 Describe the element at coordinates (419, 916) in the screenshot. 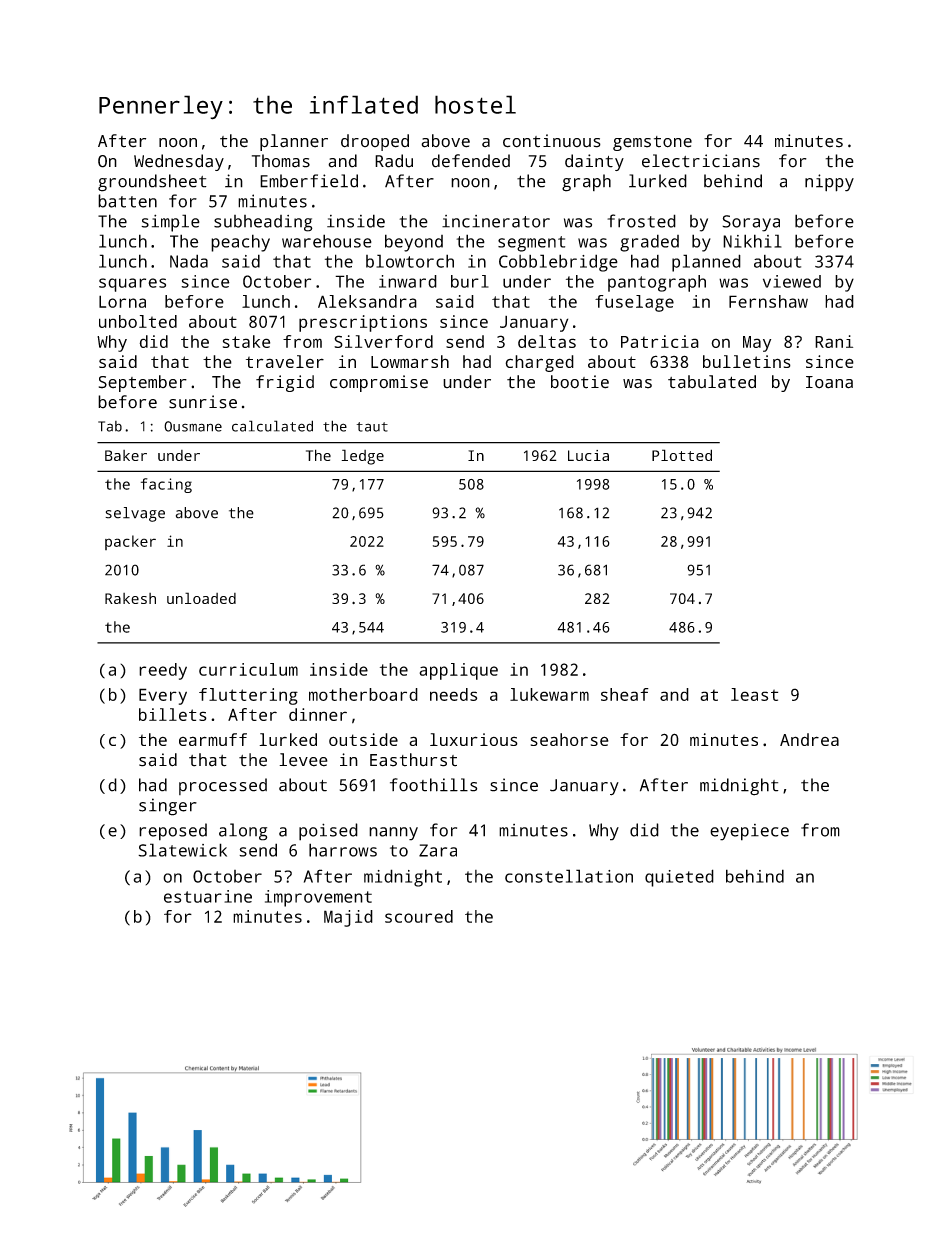

I see `scoured` at that location.
